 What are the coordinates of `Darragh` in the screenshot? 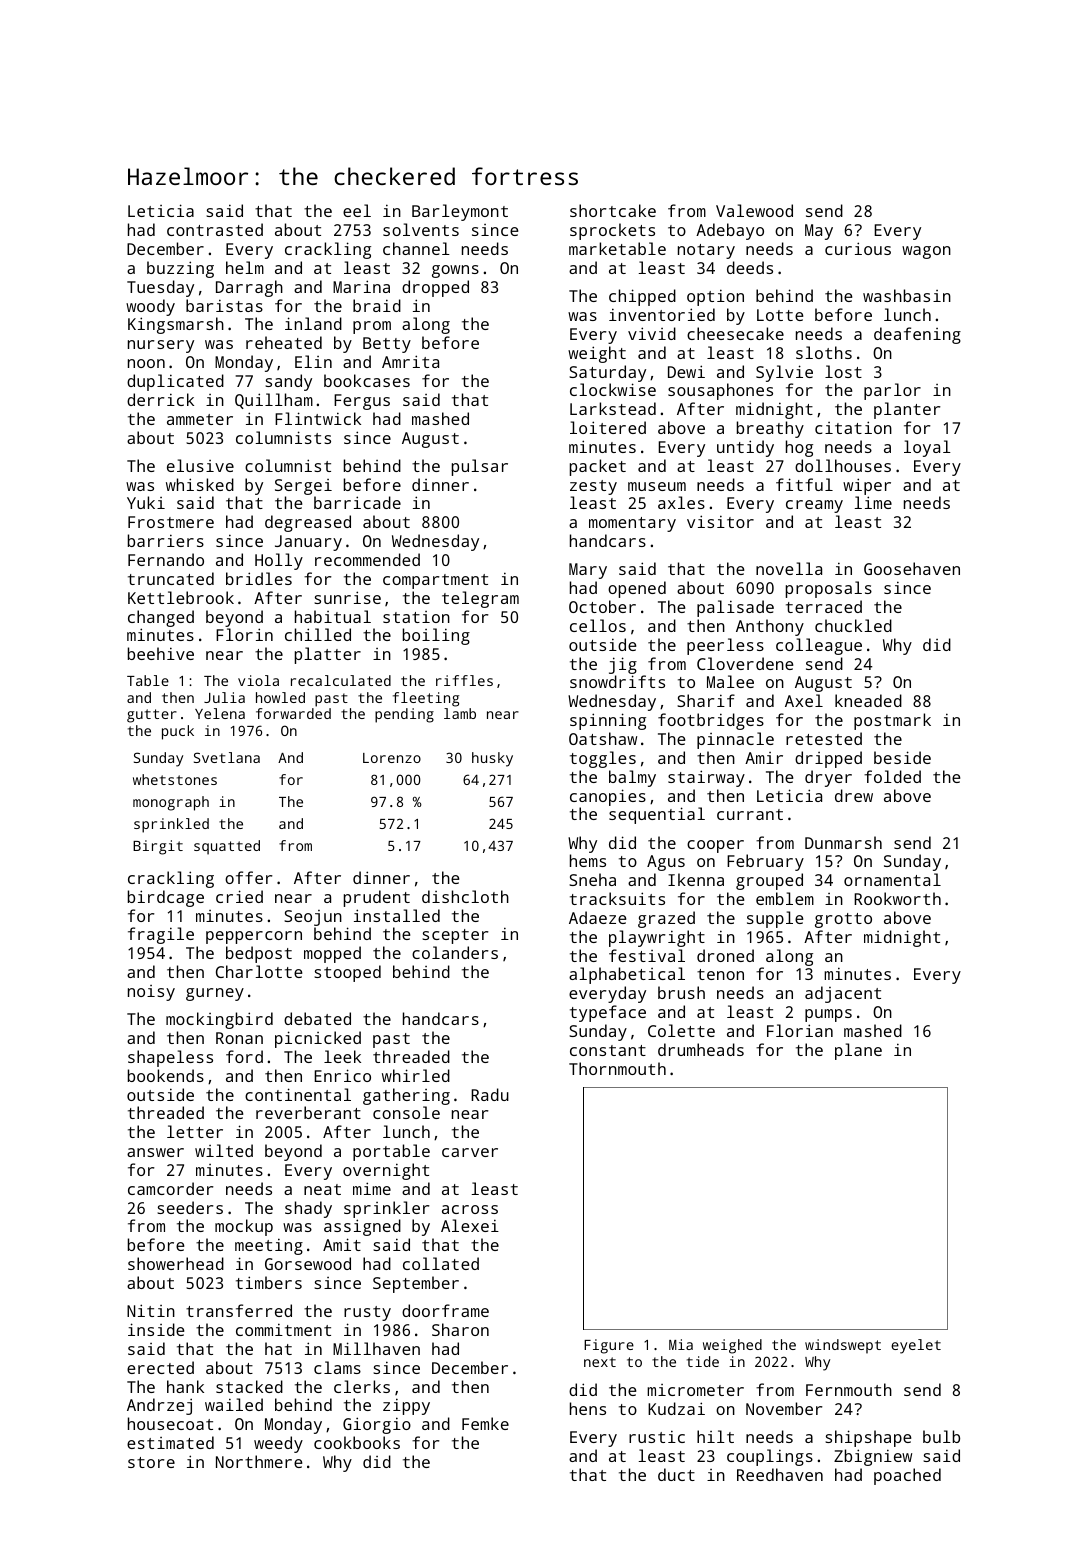 It's located at (249, 288).
